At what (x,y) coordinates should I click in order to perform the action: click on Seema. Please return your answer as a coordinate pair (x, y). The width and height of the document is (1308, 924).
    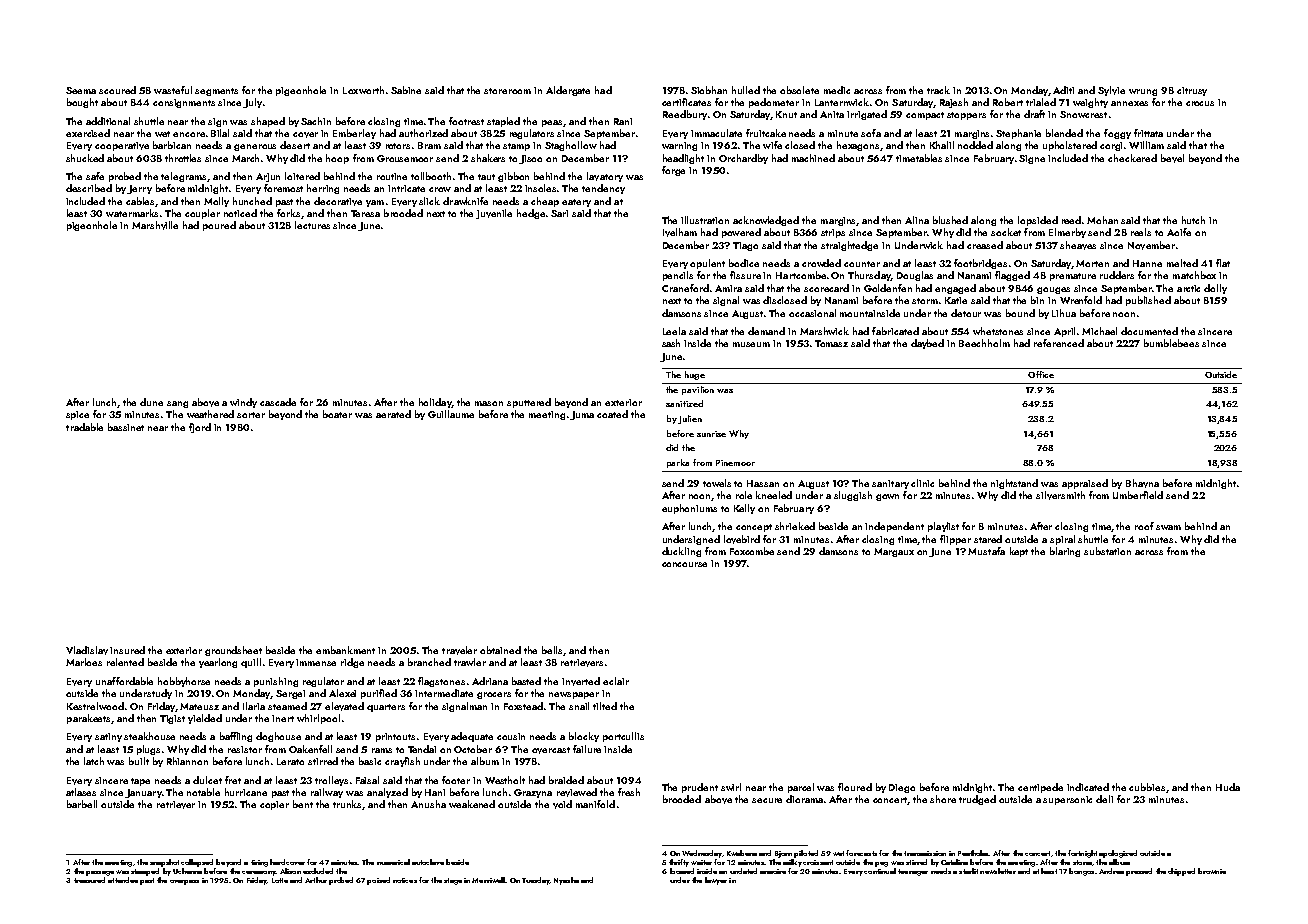
    Looking at the image, I should click on (81, 90).
